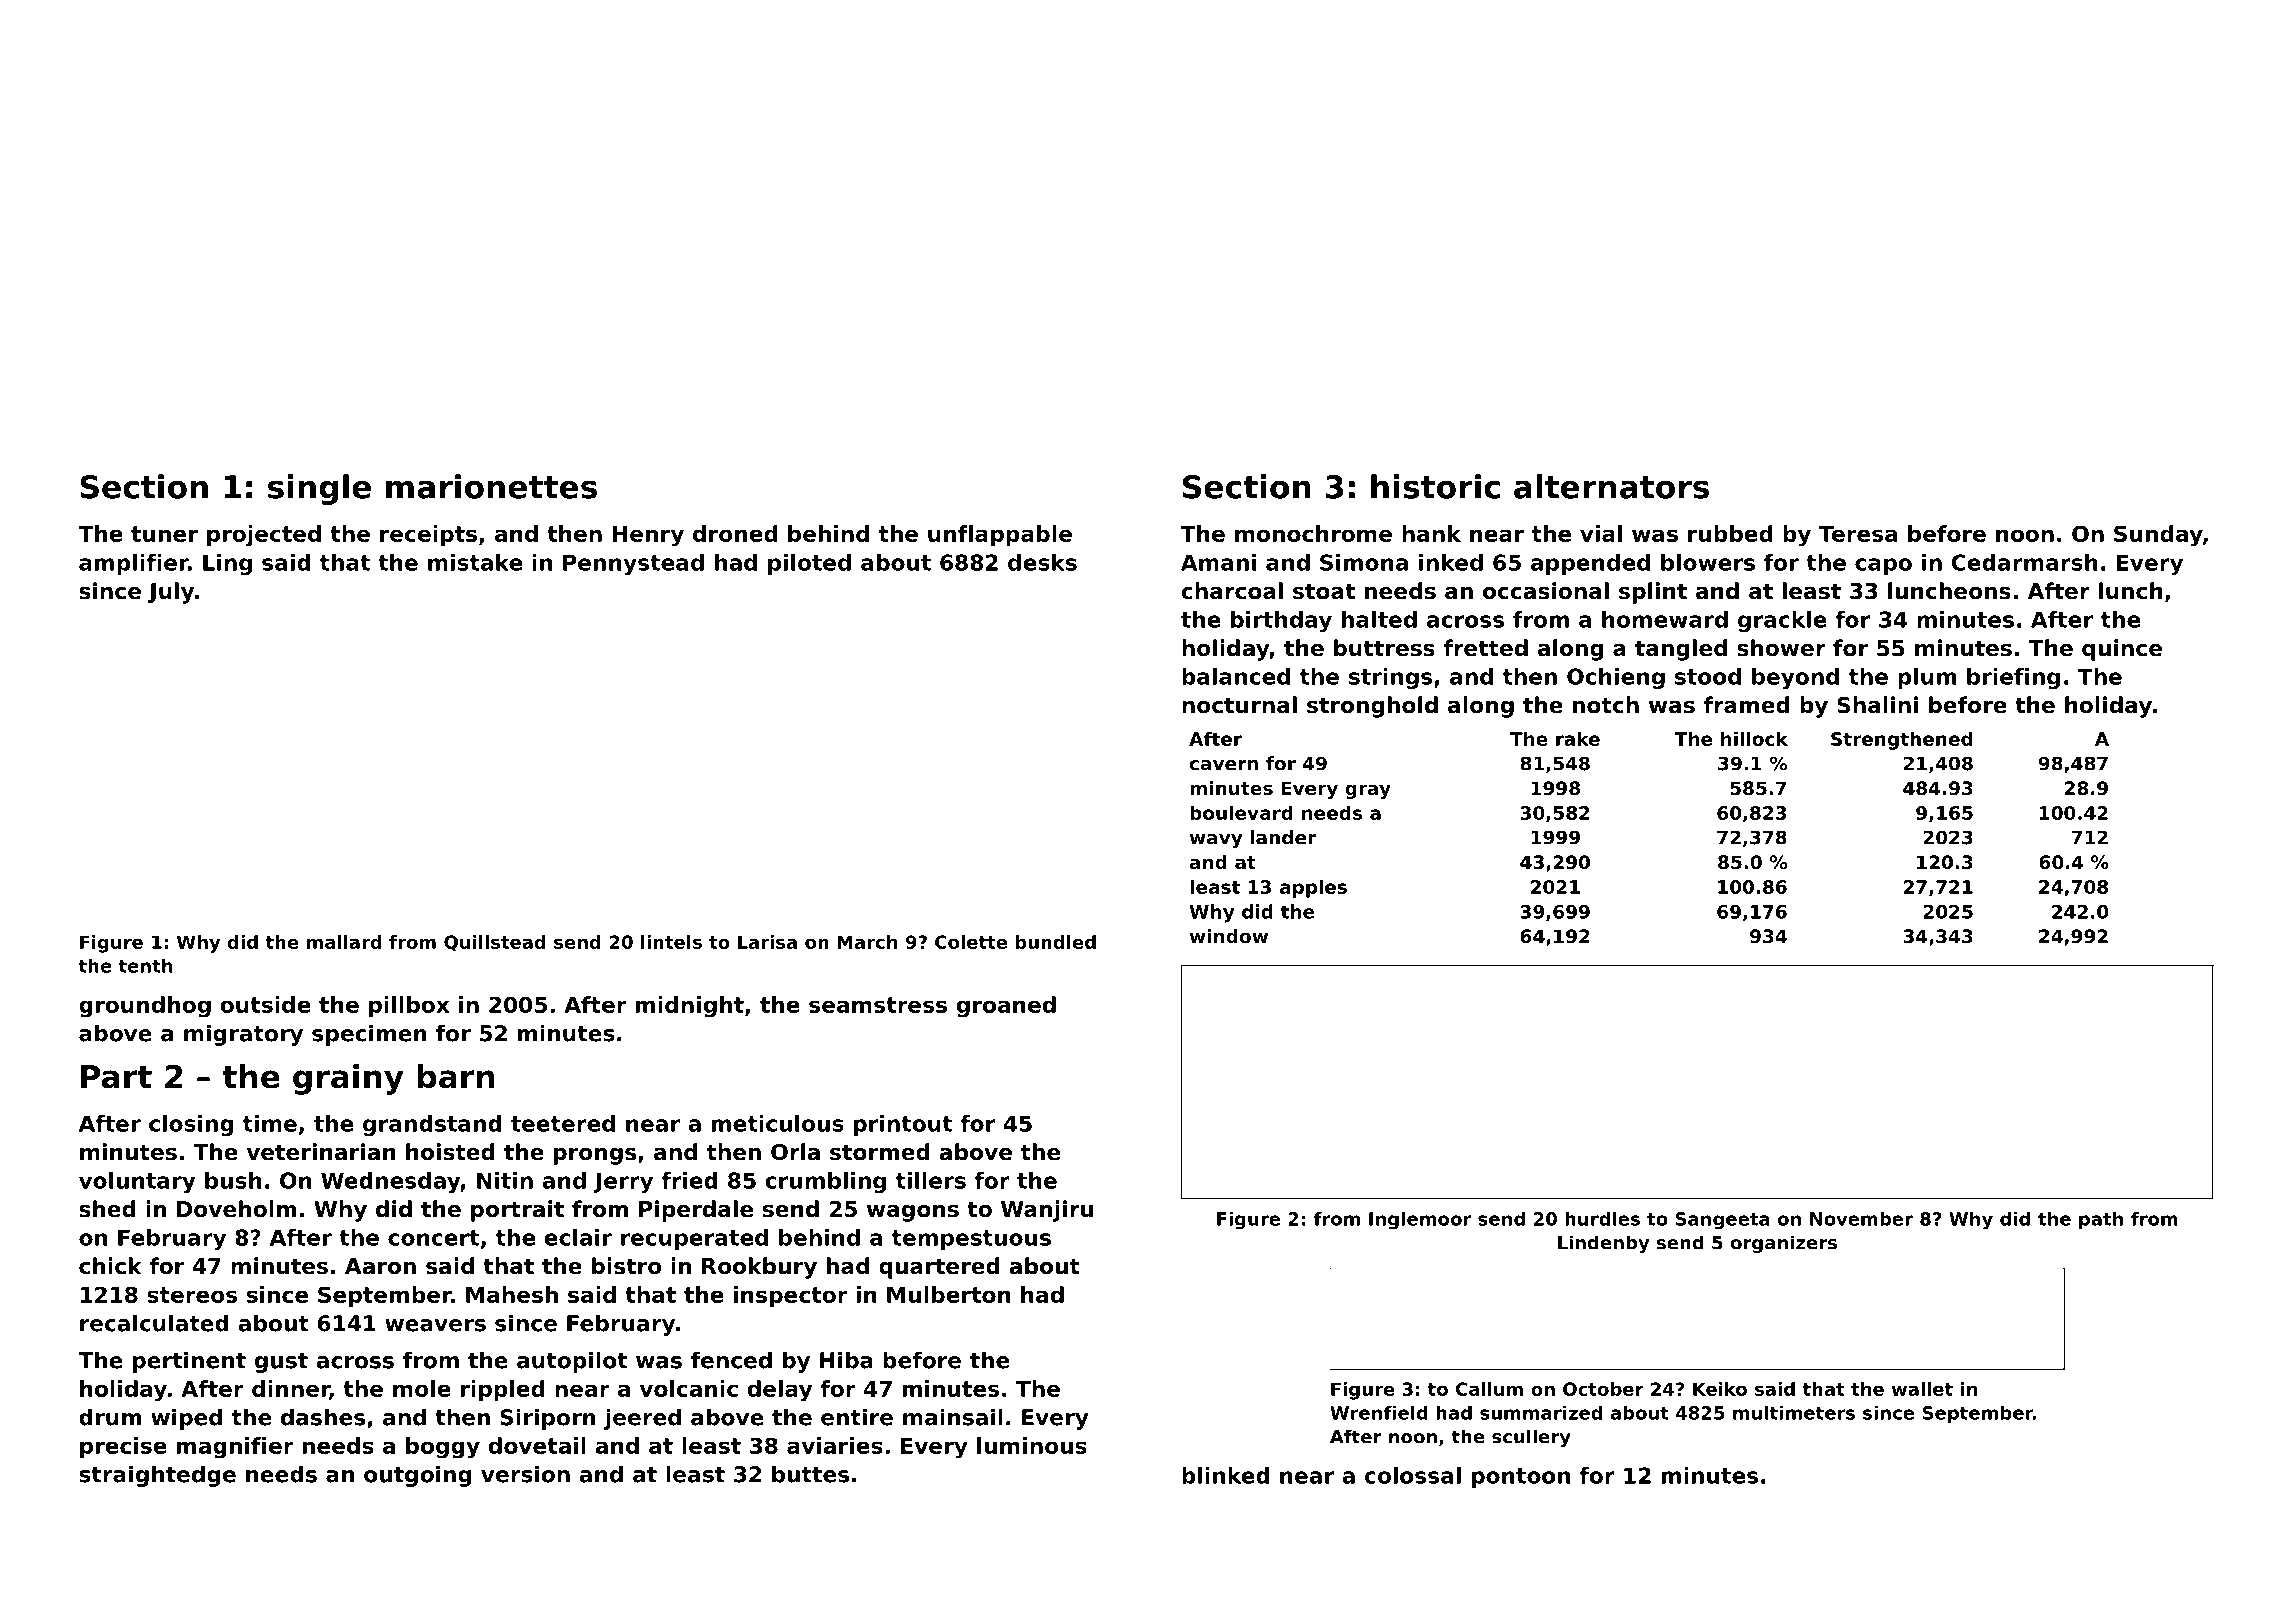 The image size is (2292, 1620). What do you see at coordinates (171, 593) in the page?
I see `July` at bounding box center [171, 593].
